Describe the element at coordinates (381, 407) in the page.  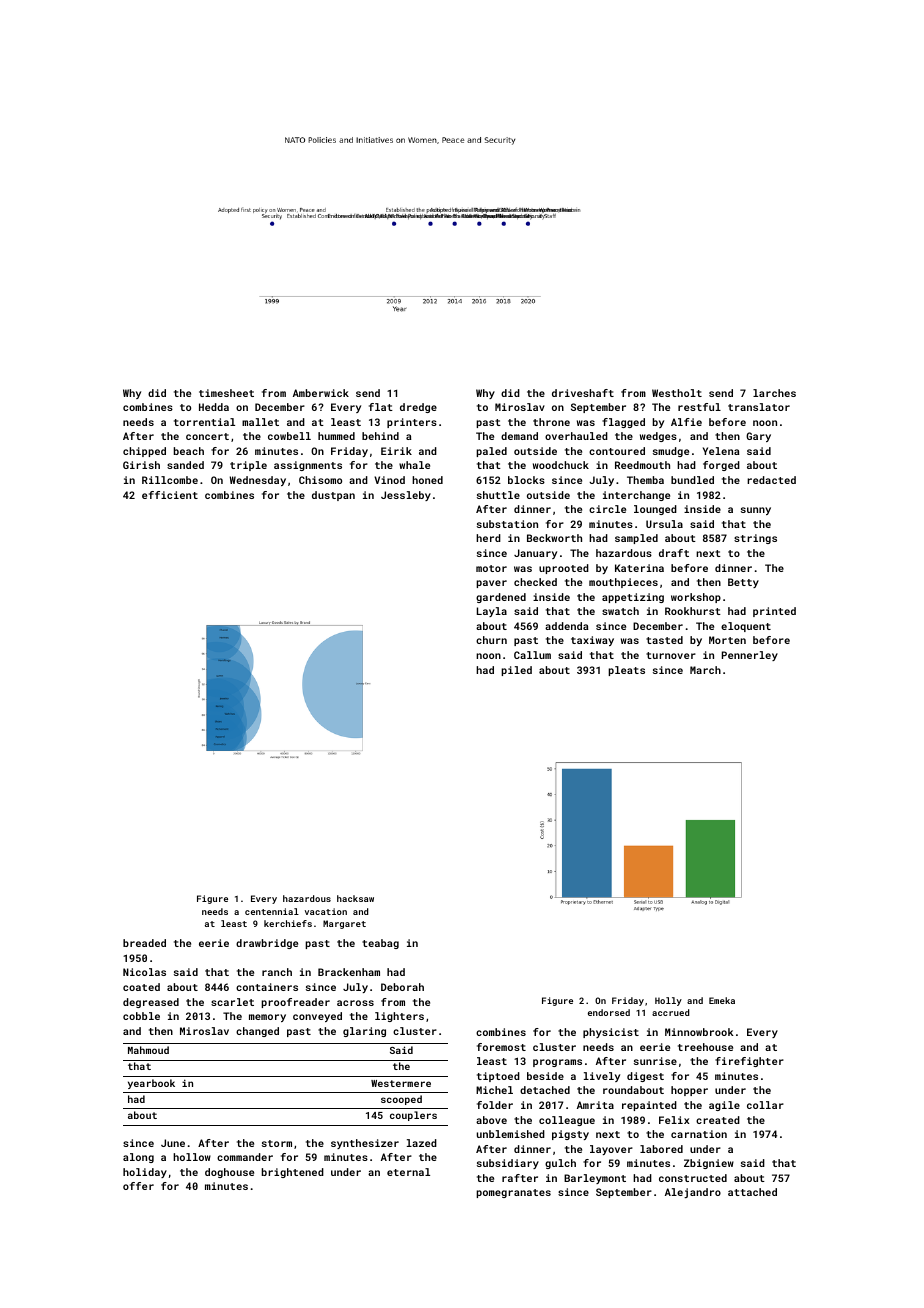
I see `flat` at that location.
